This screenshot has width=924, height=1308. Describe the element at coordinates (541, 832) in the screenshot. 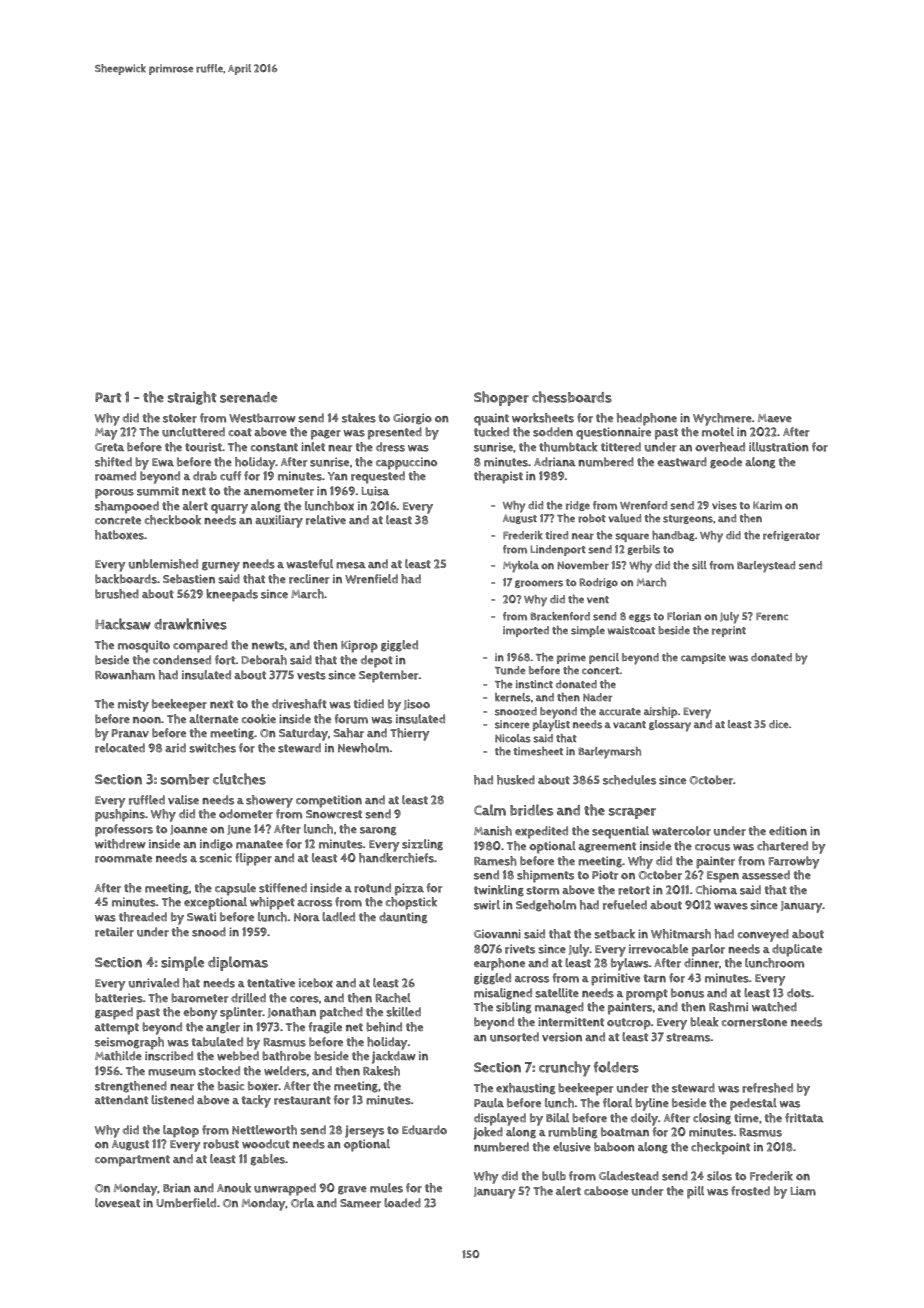

I see `expedited` at that location.
